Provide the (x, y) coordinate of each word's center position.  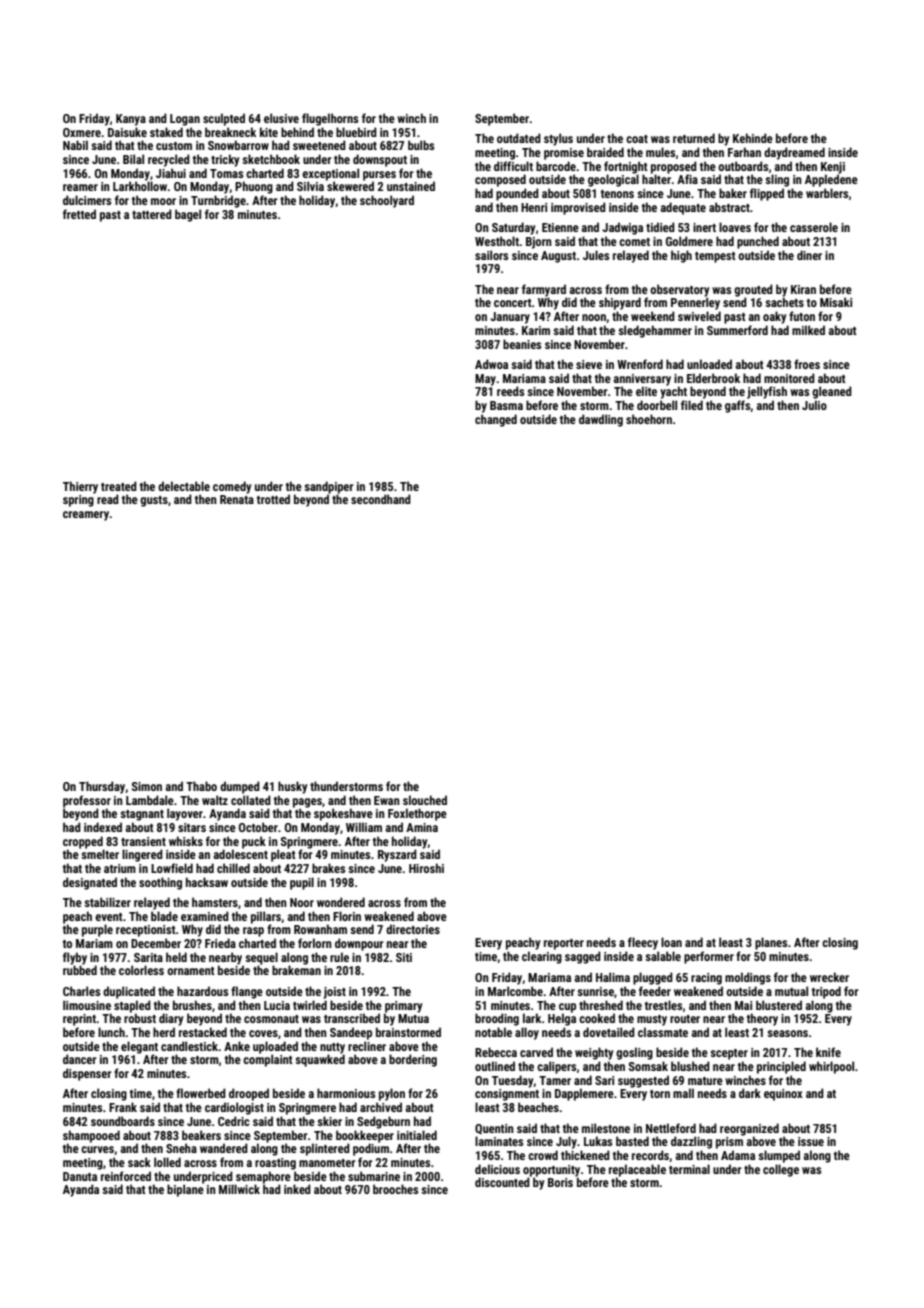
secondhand (381, 499)
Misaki (836, 302)
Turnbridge (218, 201)
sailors (491, 255)
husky (292, 787)
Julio (814, 405)
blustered (779, 1005)
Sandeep (351, 1033)
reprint (79, 1020)
